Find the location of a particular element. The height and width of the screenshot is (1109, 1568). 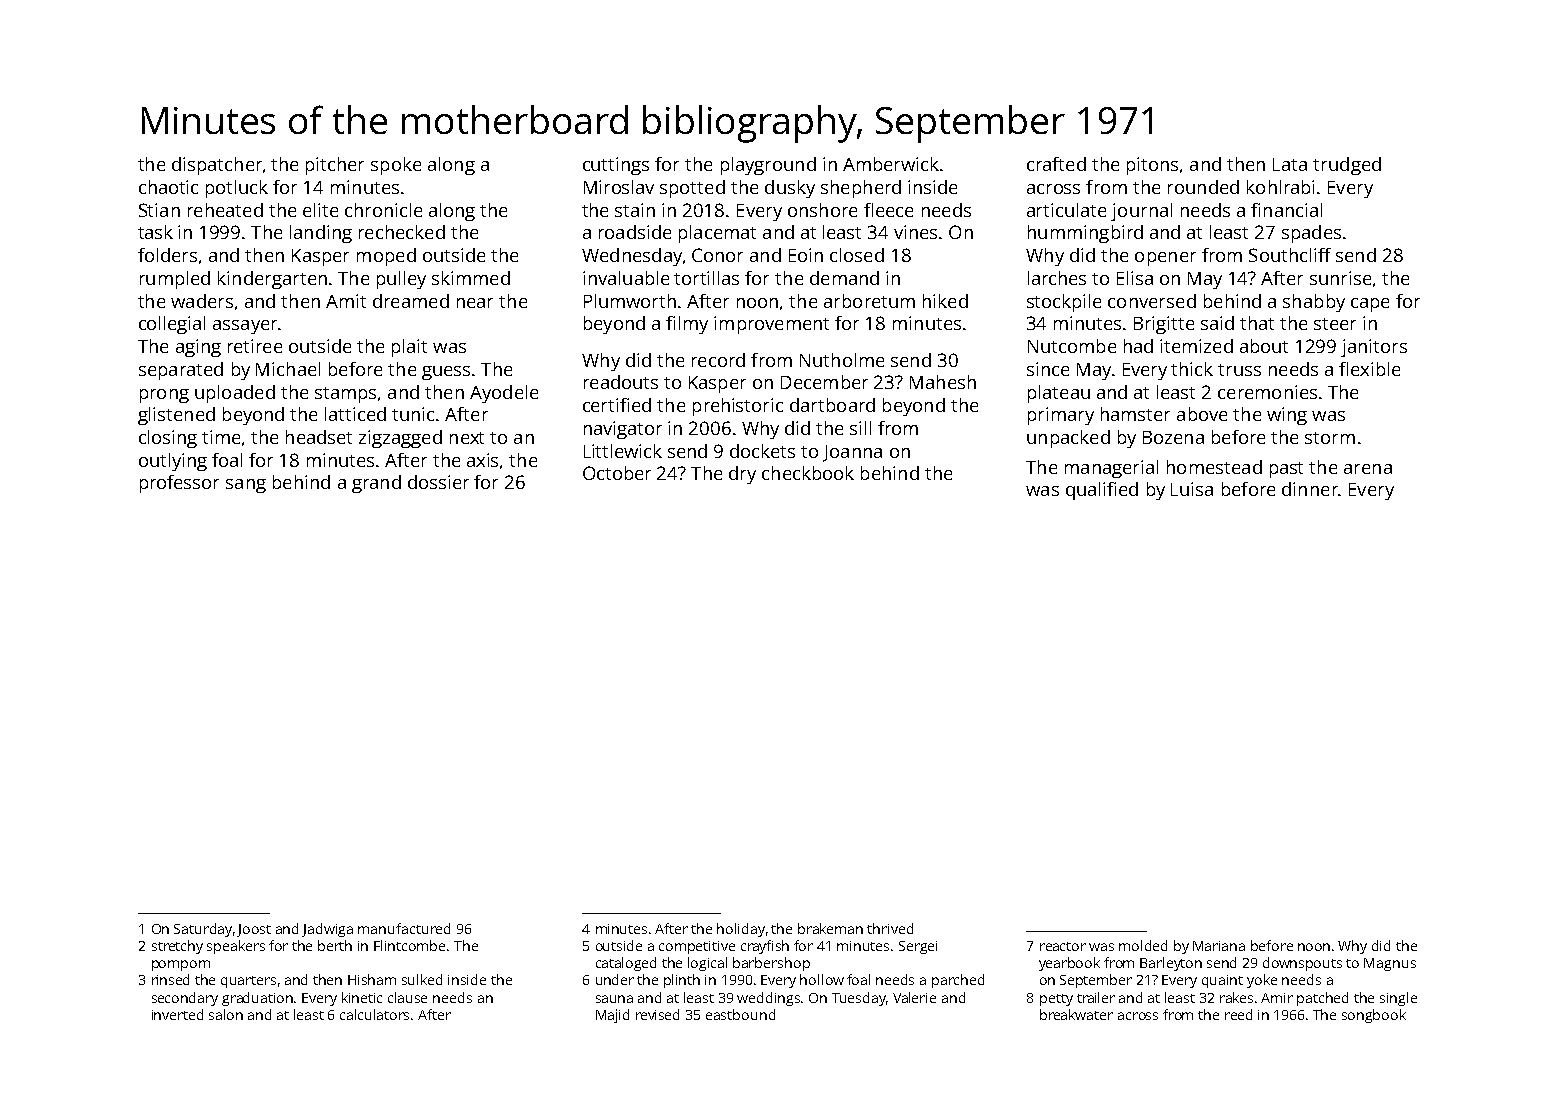

janitors is located at coordinates (1374, 348).
